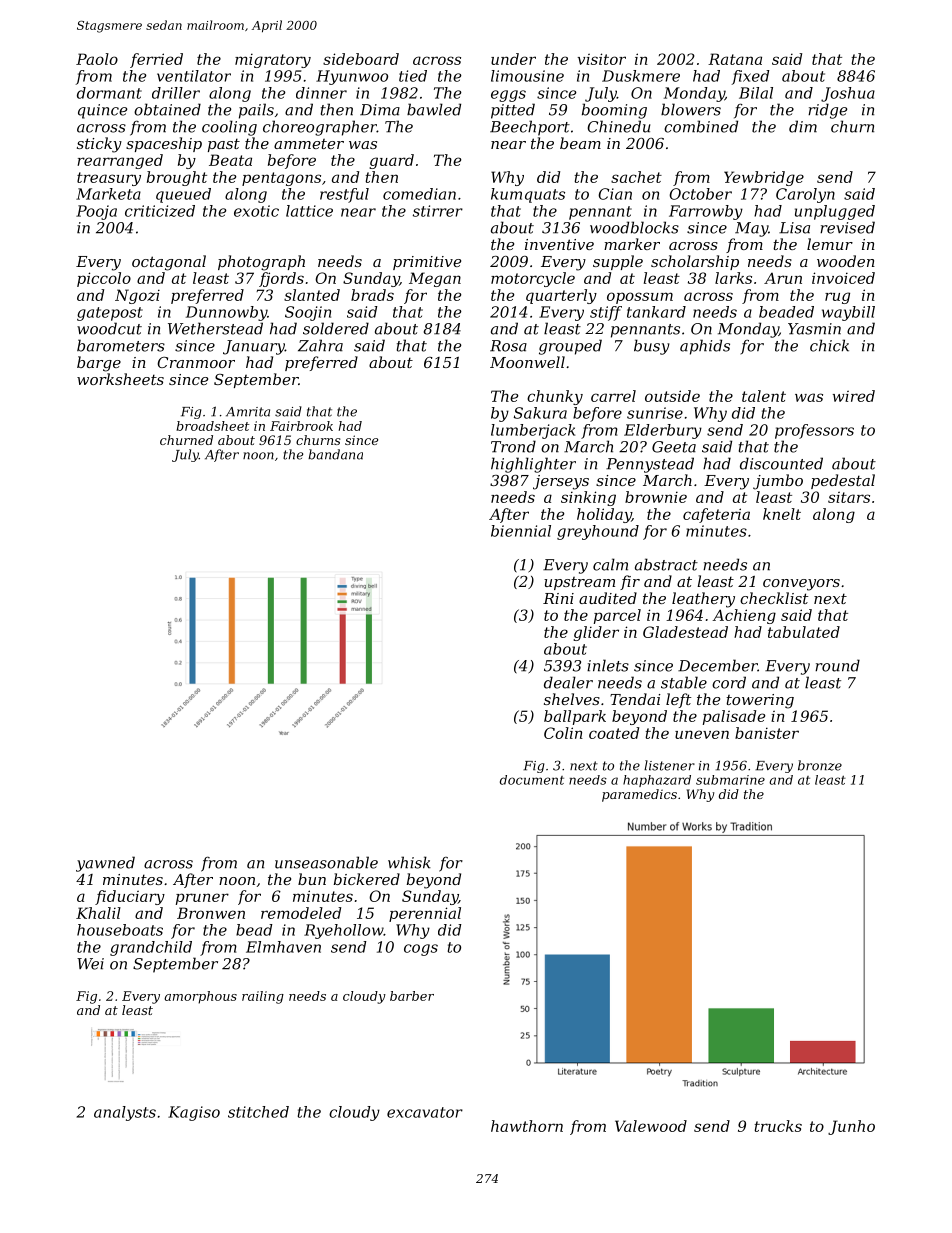  I want to click on Paolo, so click(97, 59).
